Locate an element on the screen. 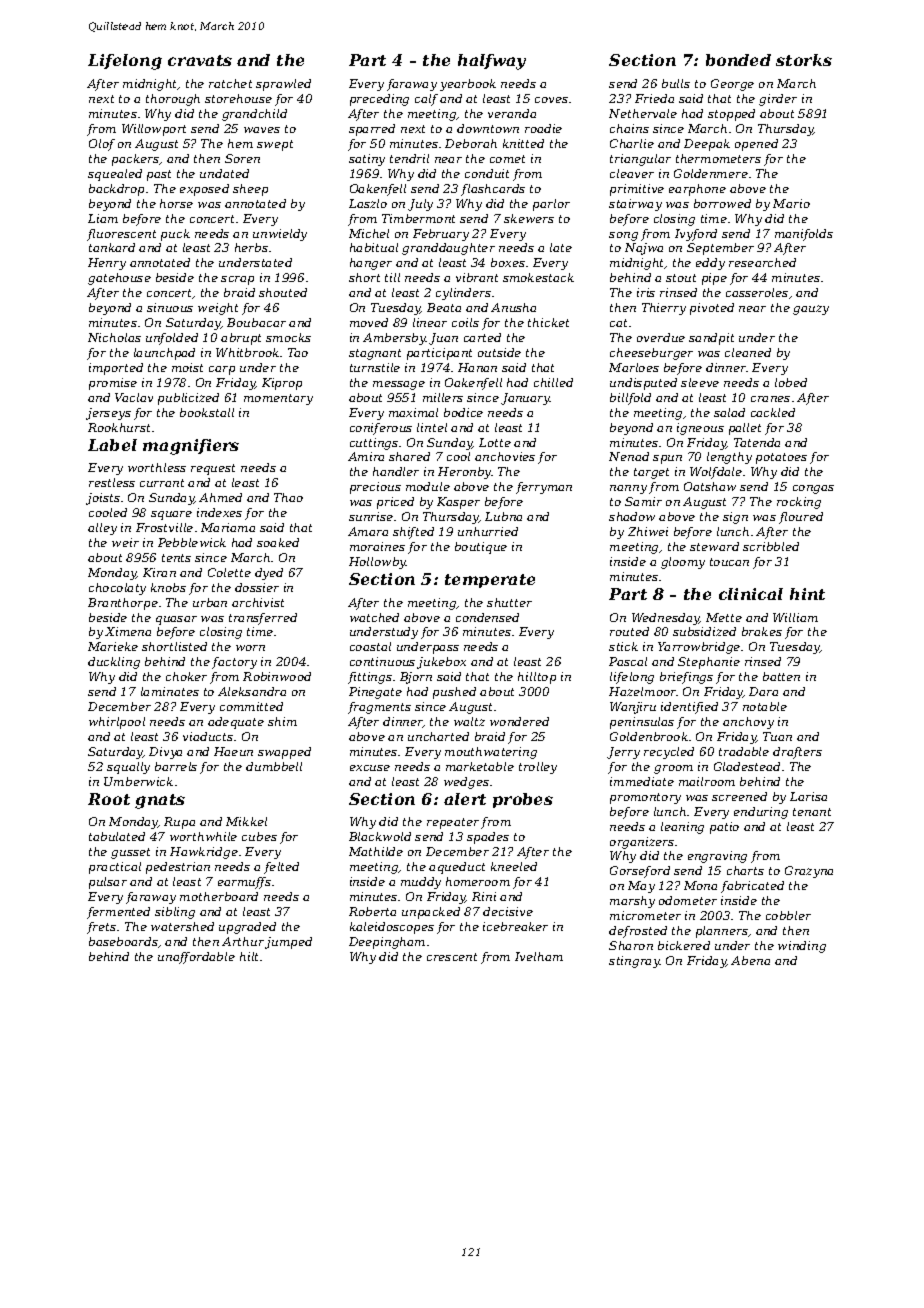  halfway is located at coordinates (492, 62).
